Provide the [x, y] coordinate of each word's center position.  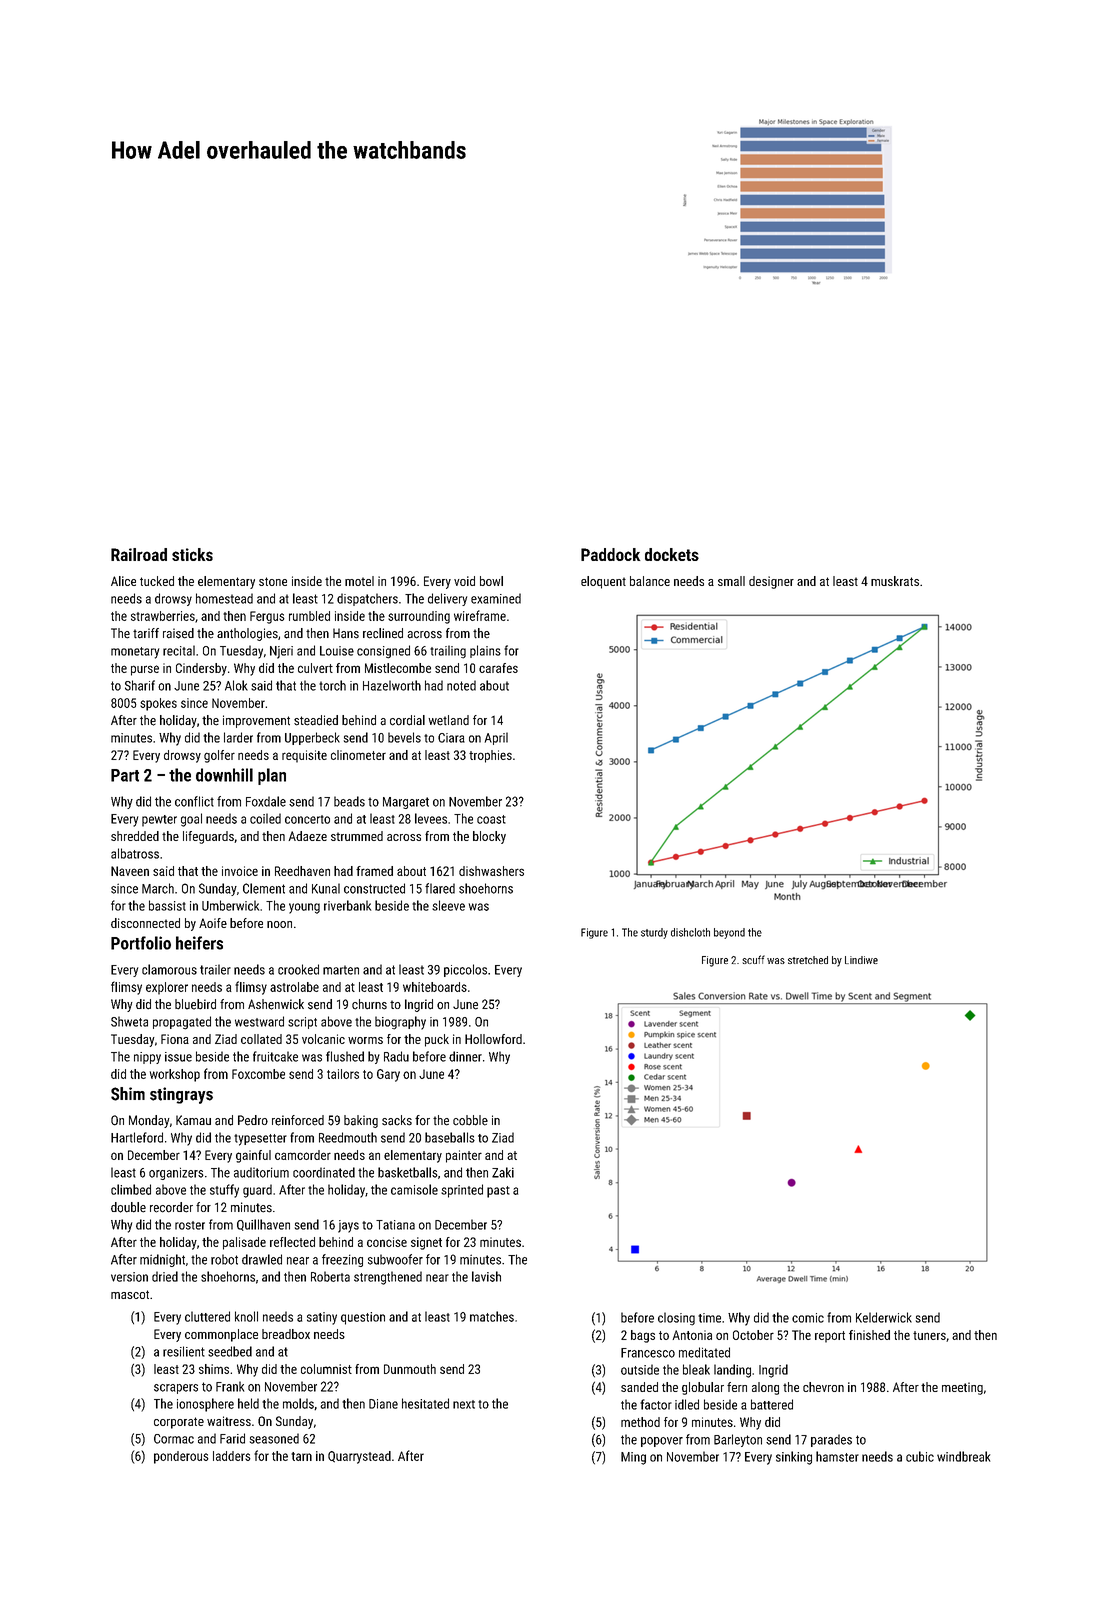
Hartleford [137, 1137]
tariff [146, 633]
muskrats [895, 581]
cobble [470, 1120]
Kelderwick [884, 1317]
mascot [130, 1294]
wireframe [480, 615]
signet [426, 1243]
